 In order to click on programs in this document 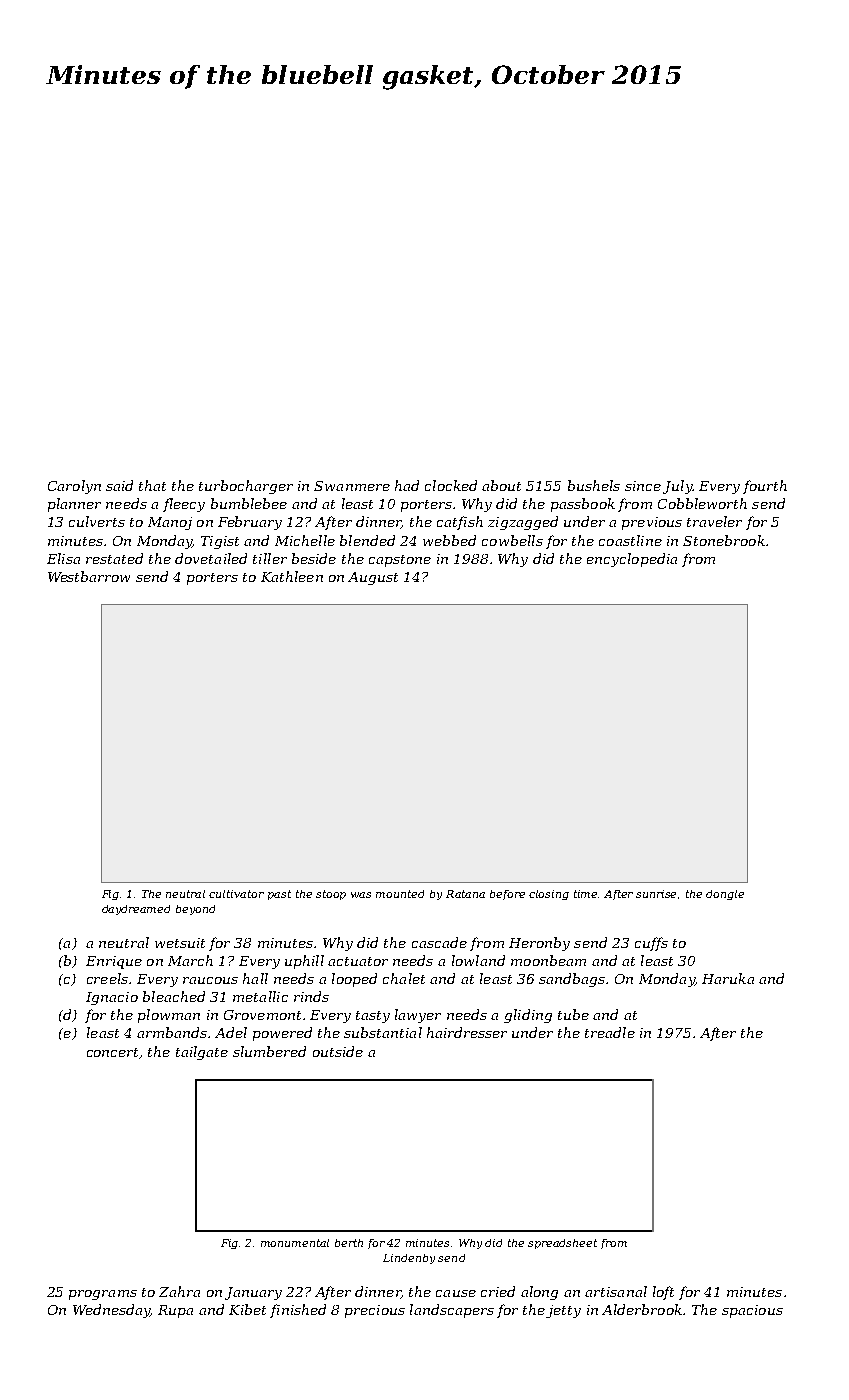, I will do `click(103, 1295)`.
